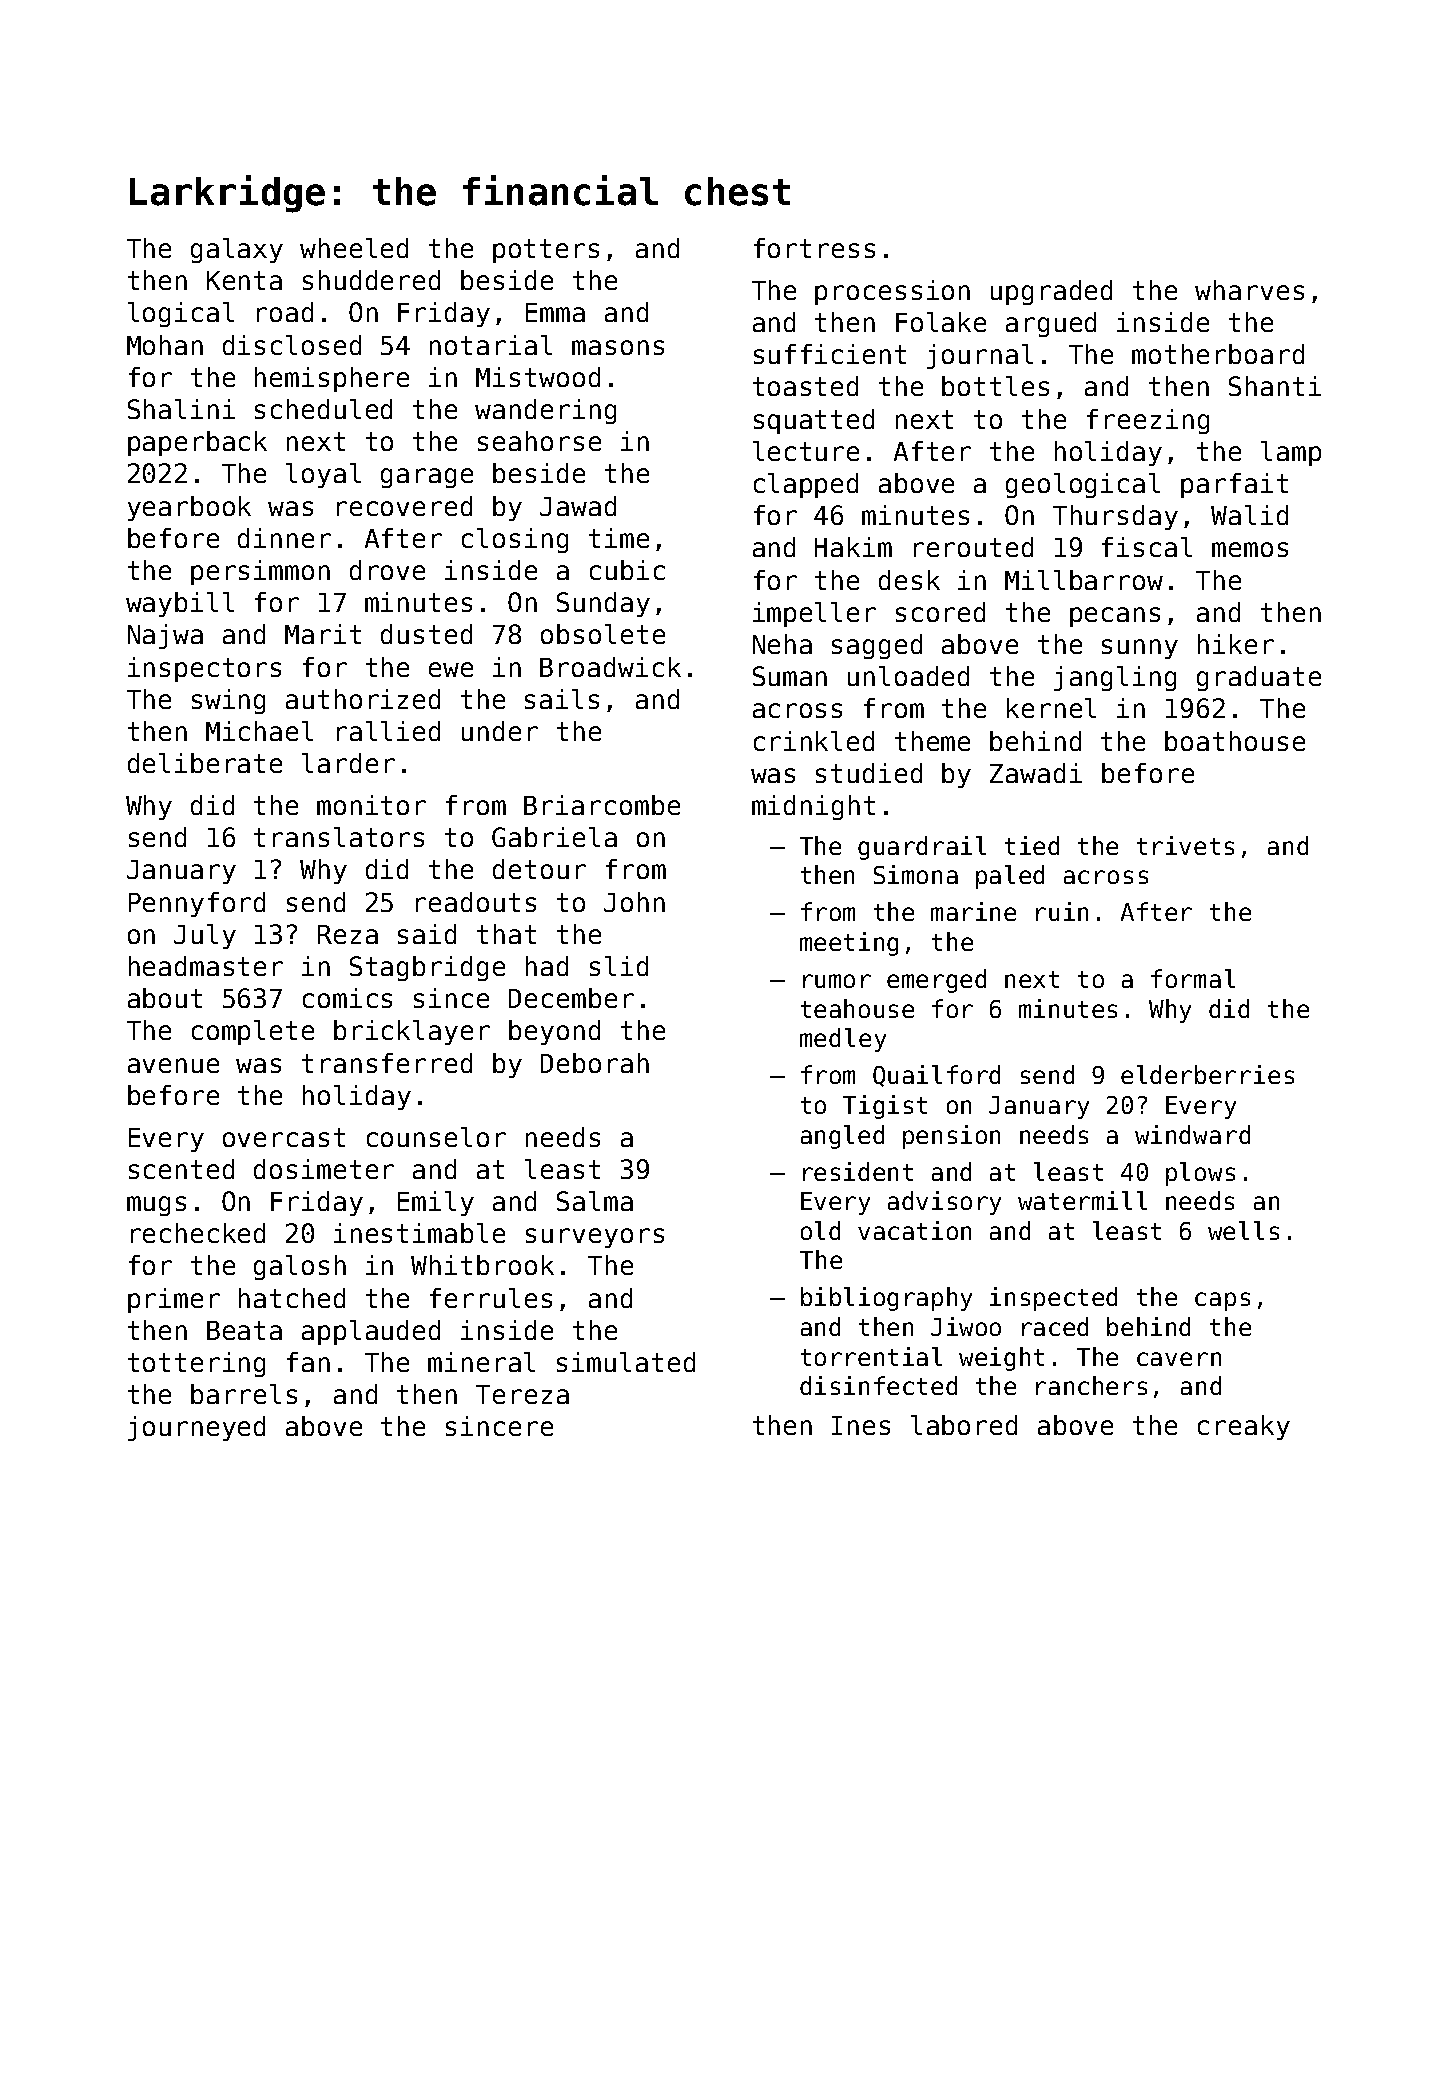 This screenshot has height=2100, width=1450. What do you see at coordinates (820, 1230) in the screenshot?
I see `old` at bounding box center [820, 1230].
